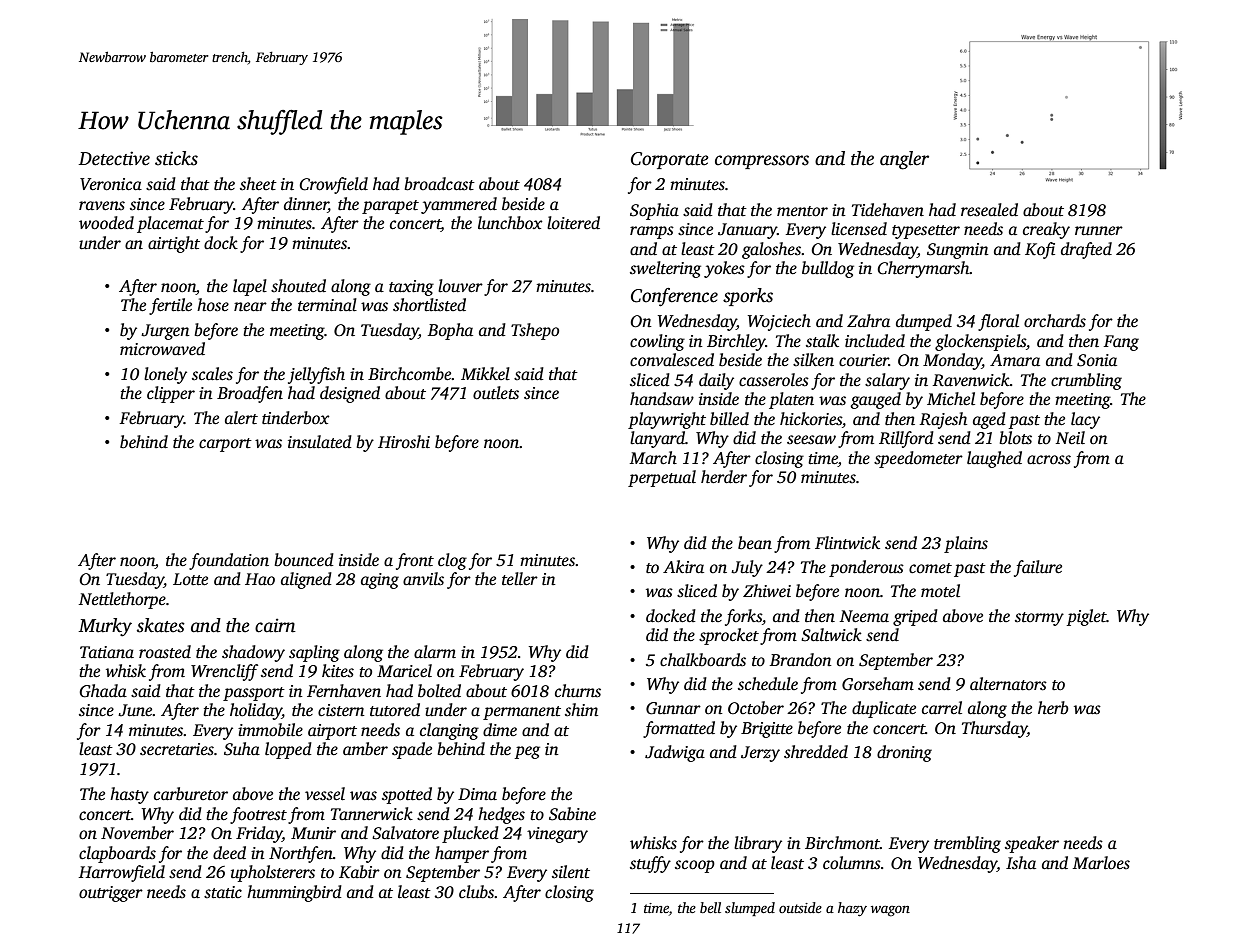 The height and width of the image is (952, 1233). What do you see at coordinates (1053, 708) in the image?
I see `herb` at bounding box center [1053, 708].
